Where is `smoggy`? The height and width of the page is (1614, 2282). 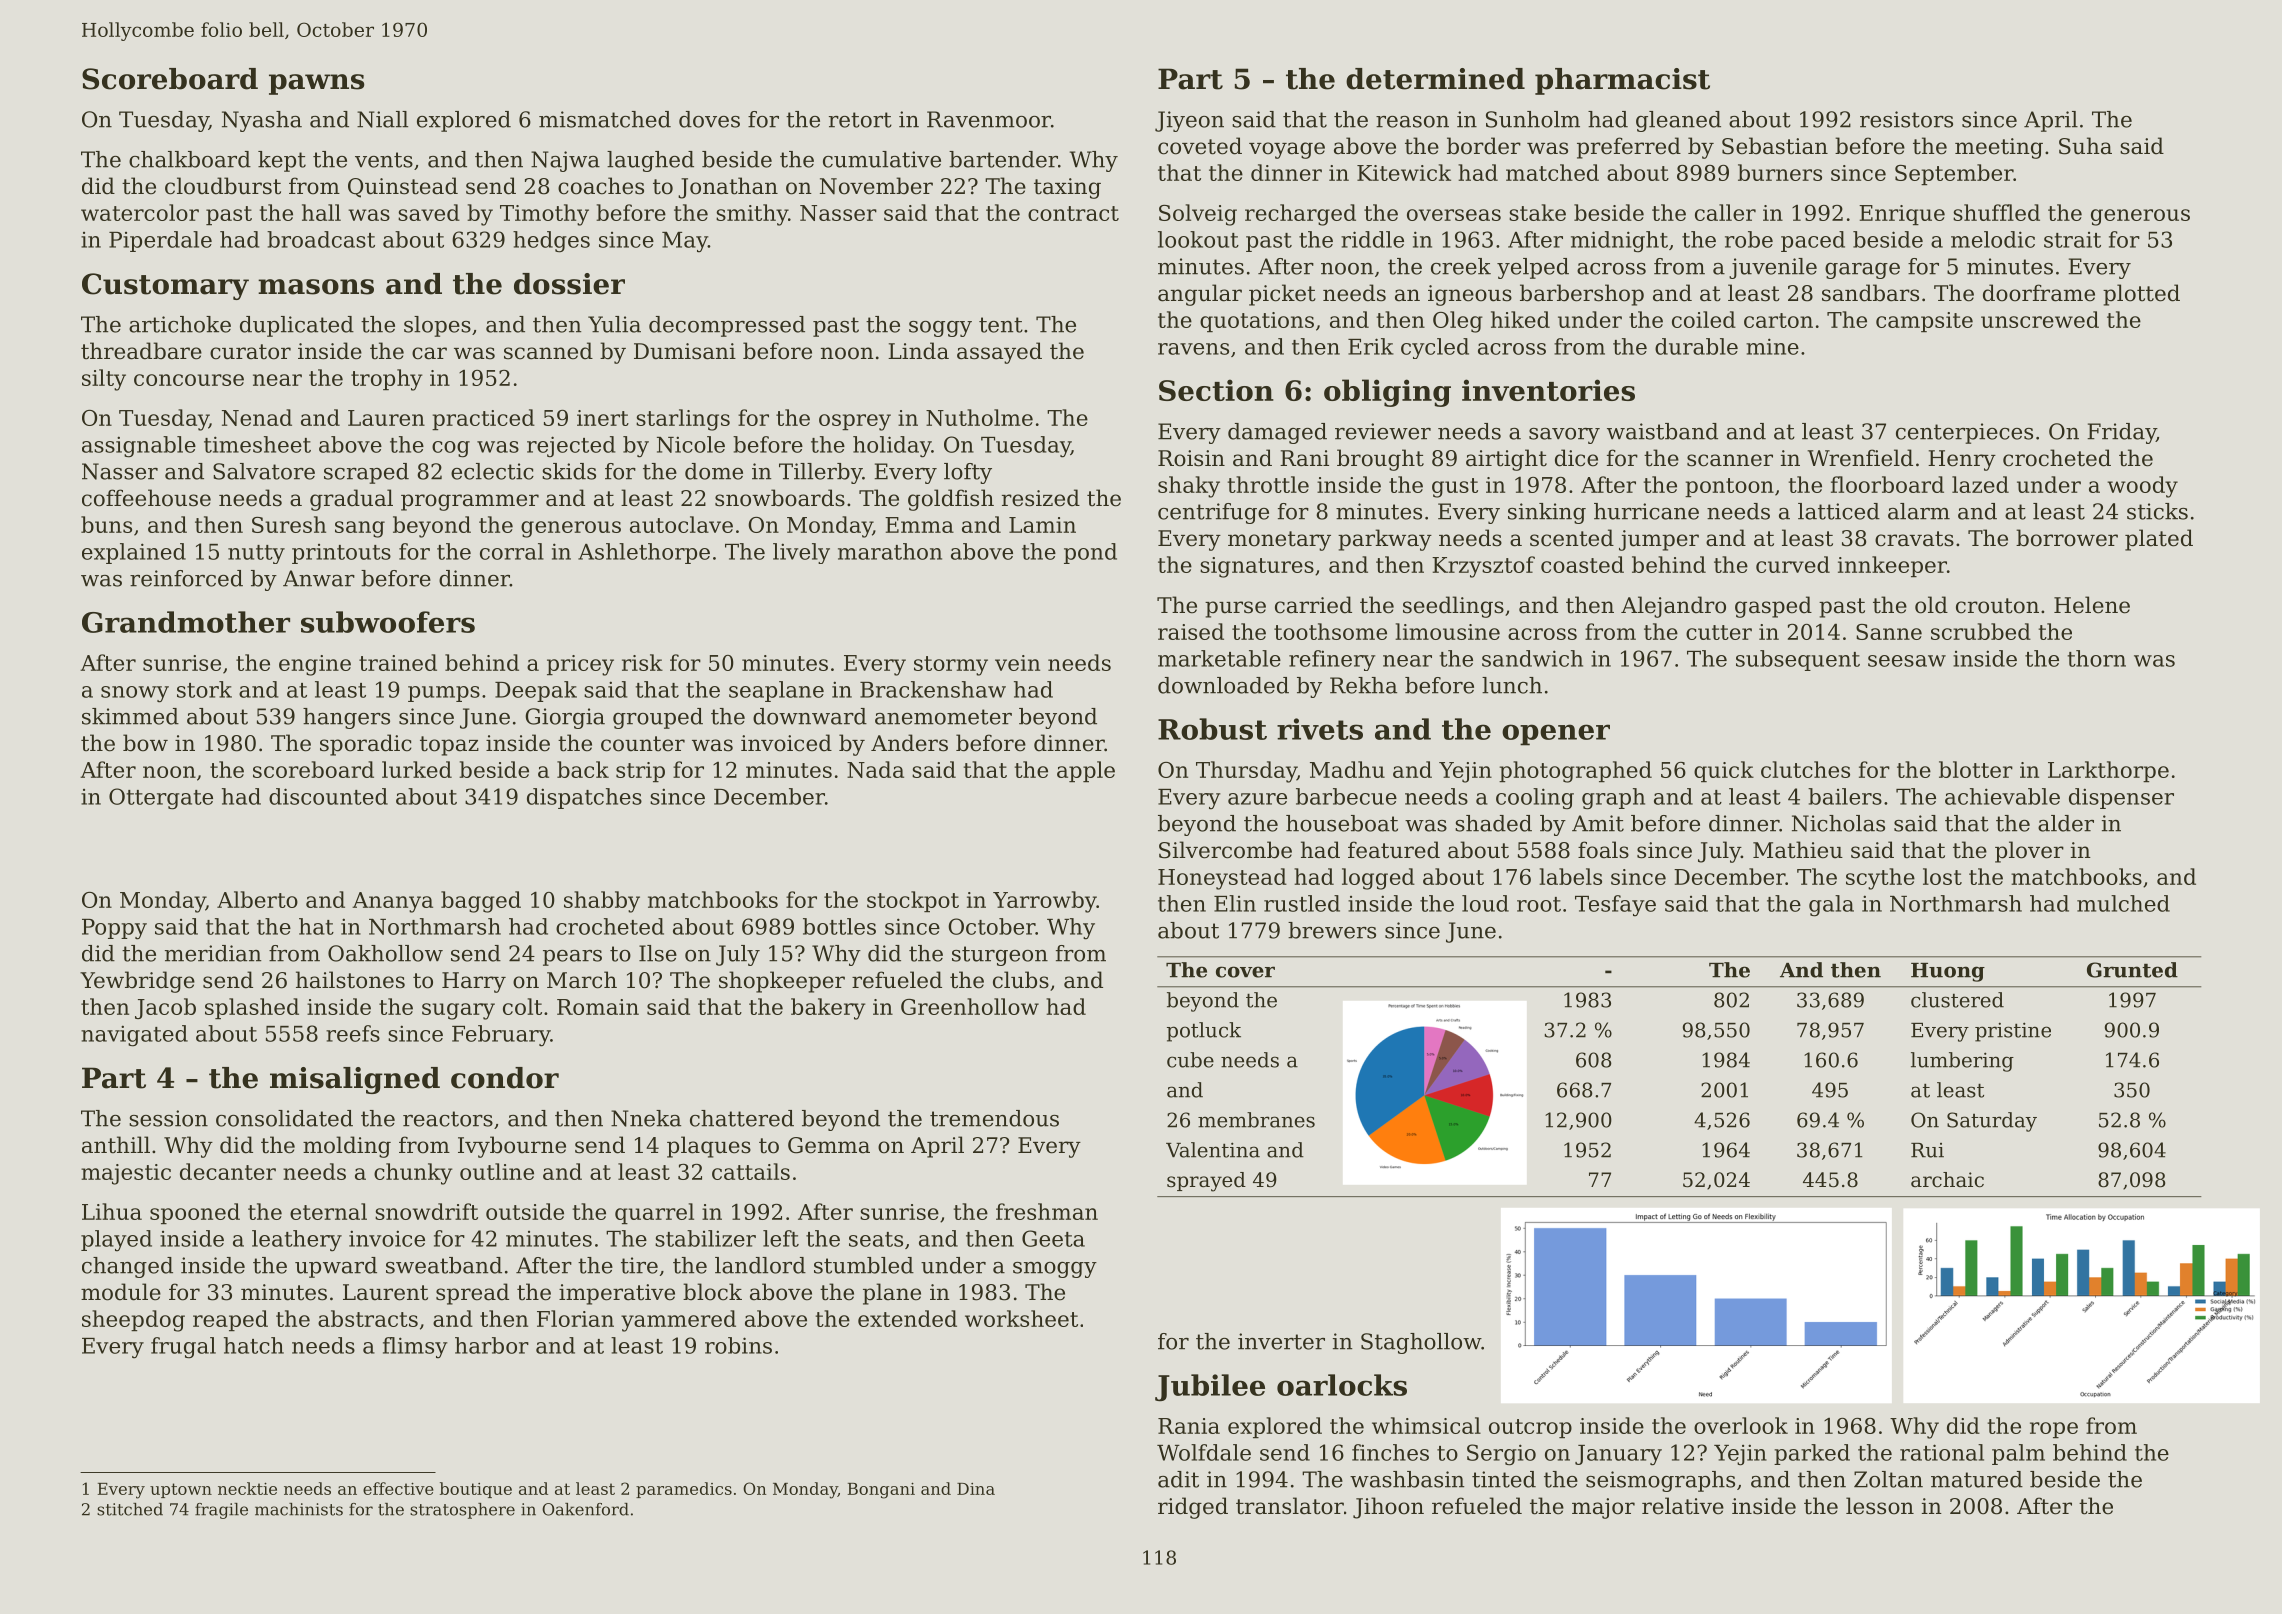 smoggy is located at coordinates (1055, 1270).
